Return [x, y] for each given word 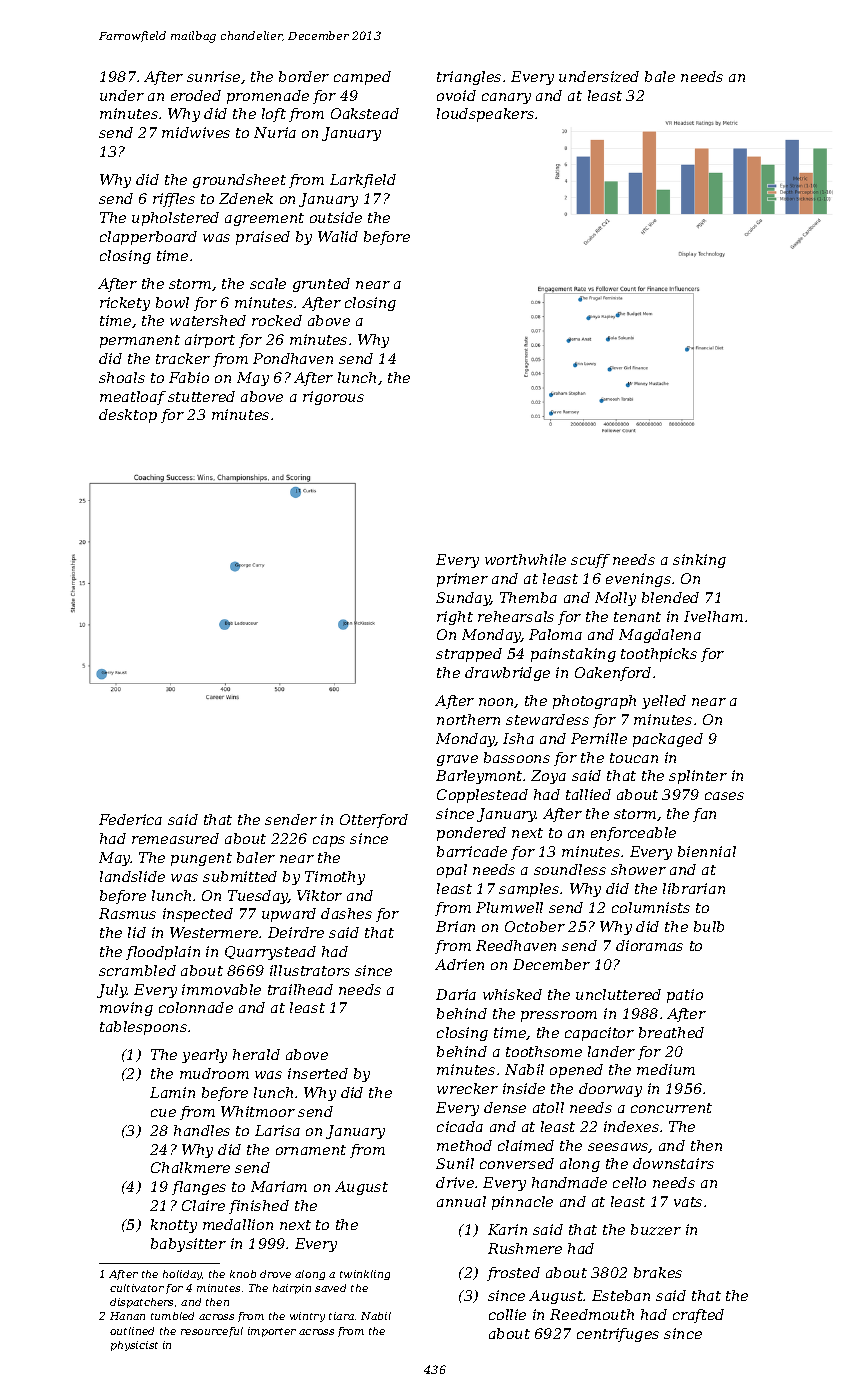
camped [362, 78]
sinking [699, 561]
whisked [512, 994]
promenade [268, 97]
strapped [469, 655]
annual [461, 1201]
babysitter [188, 1245]
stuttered [201, 396]
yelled [664, 702]
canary [506, 98]
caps [329, 841]
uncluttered [618, 994]
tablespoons [143, 1028]
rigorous [333, 398]
